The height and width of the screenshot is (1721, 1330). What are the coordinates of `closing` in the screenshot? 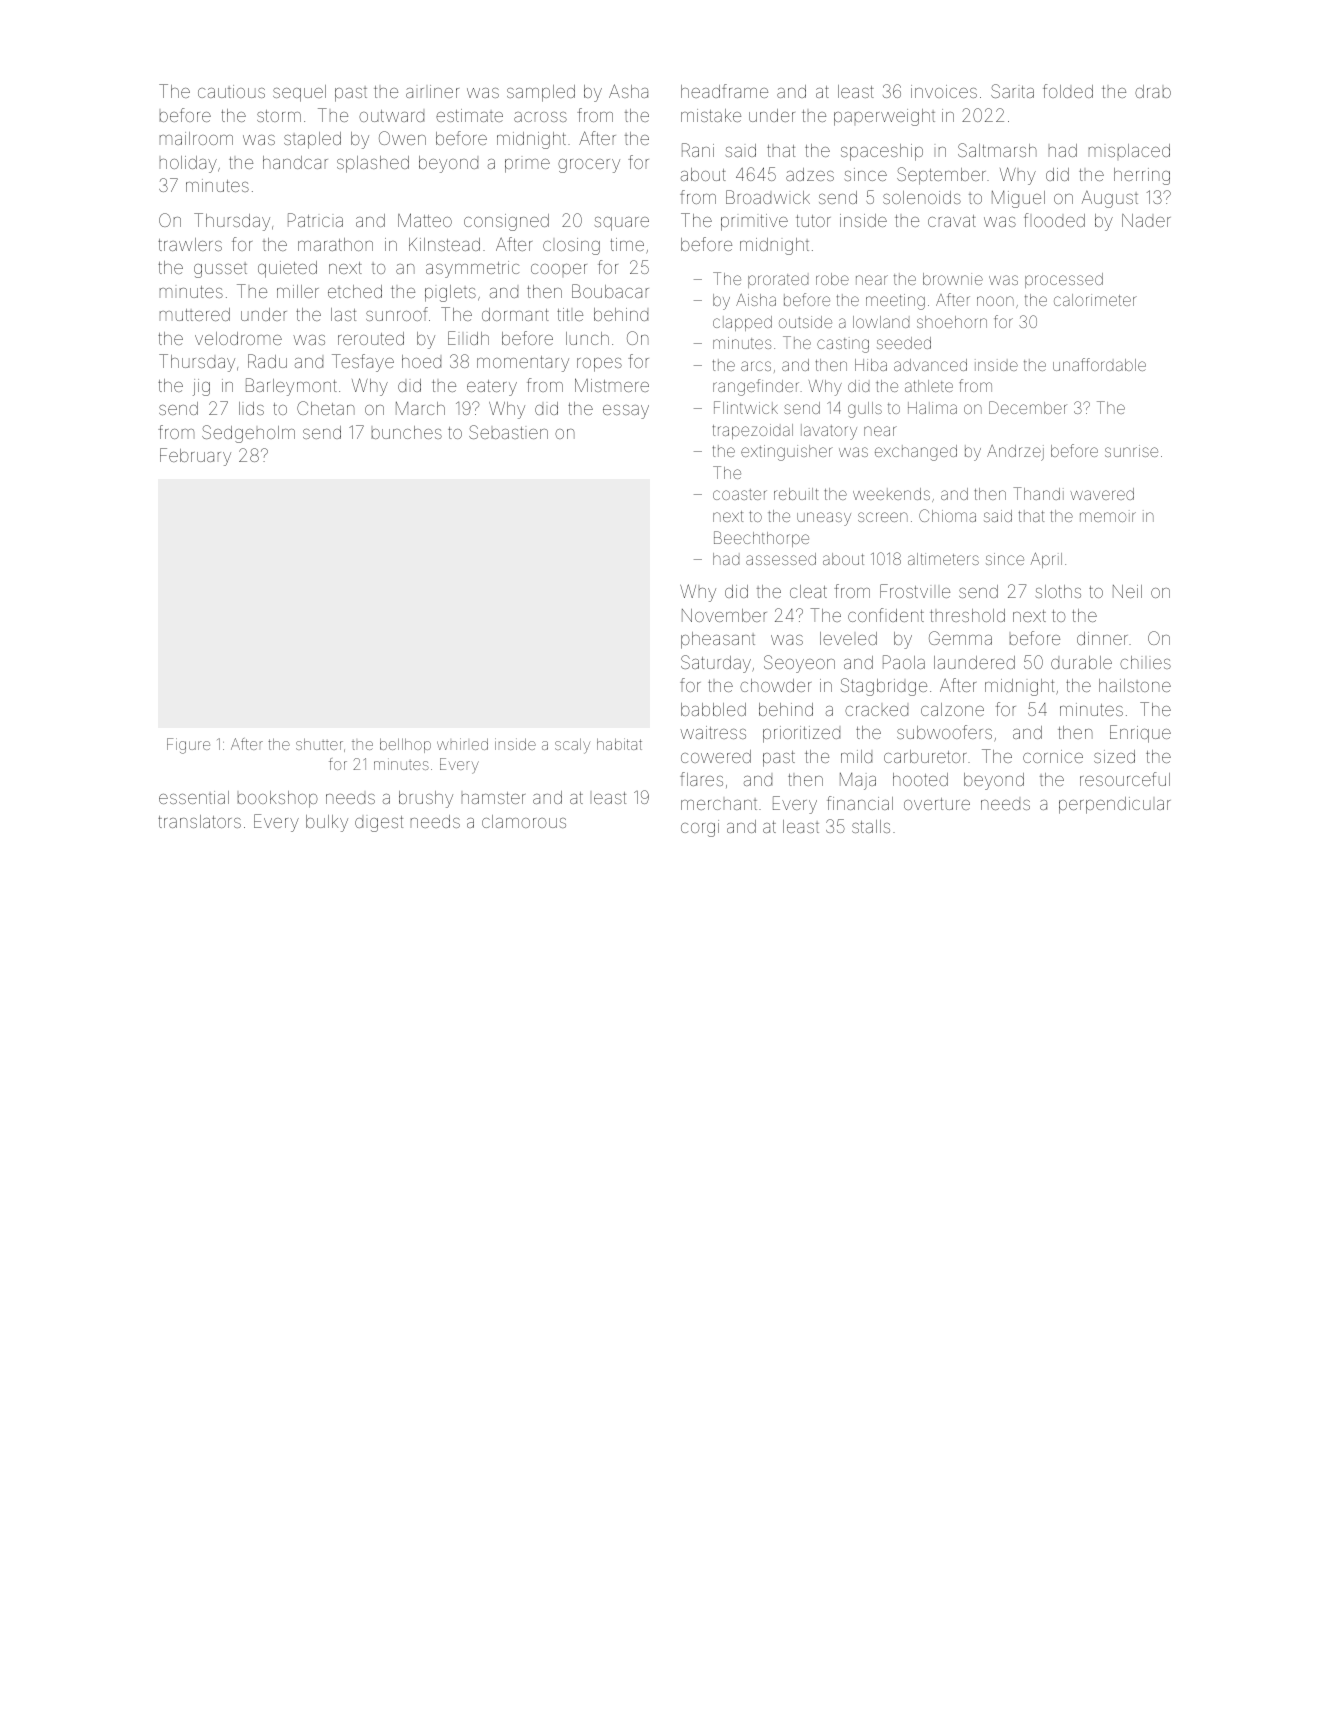 It's located at (571, 246).
